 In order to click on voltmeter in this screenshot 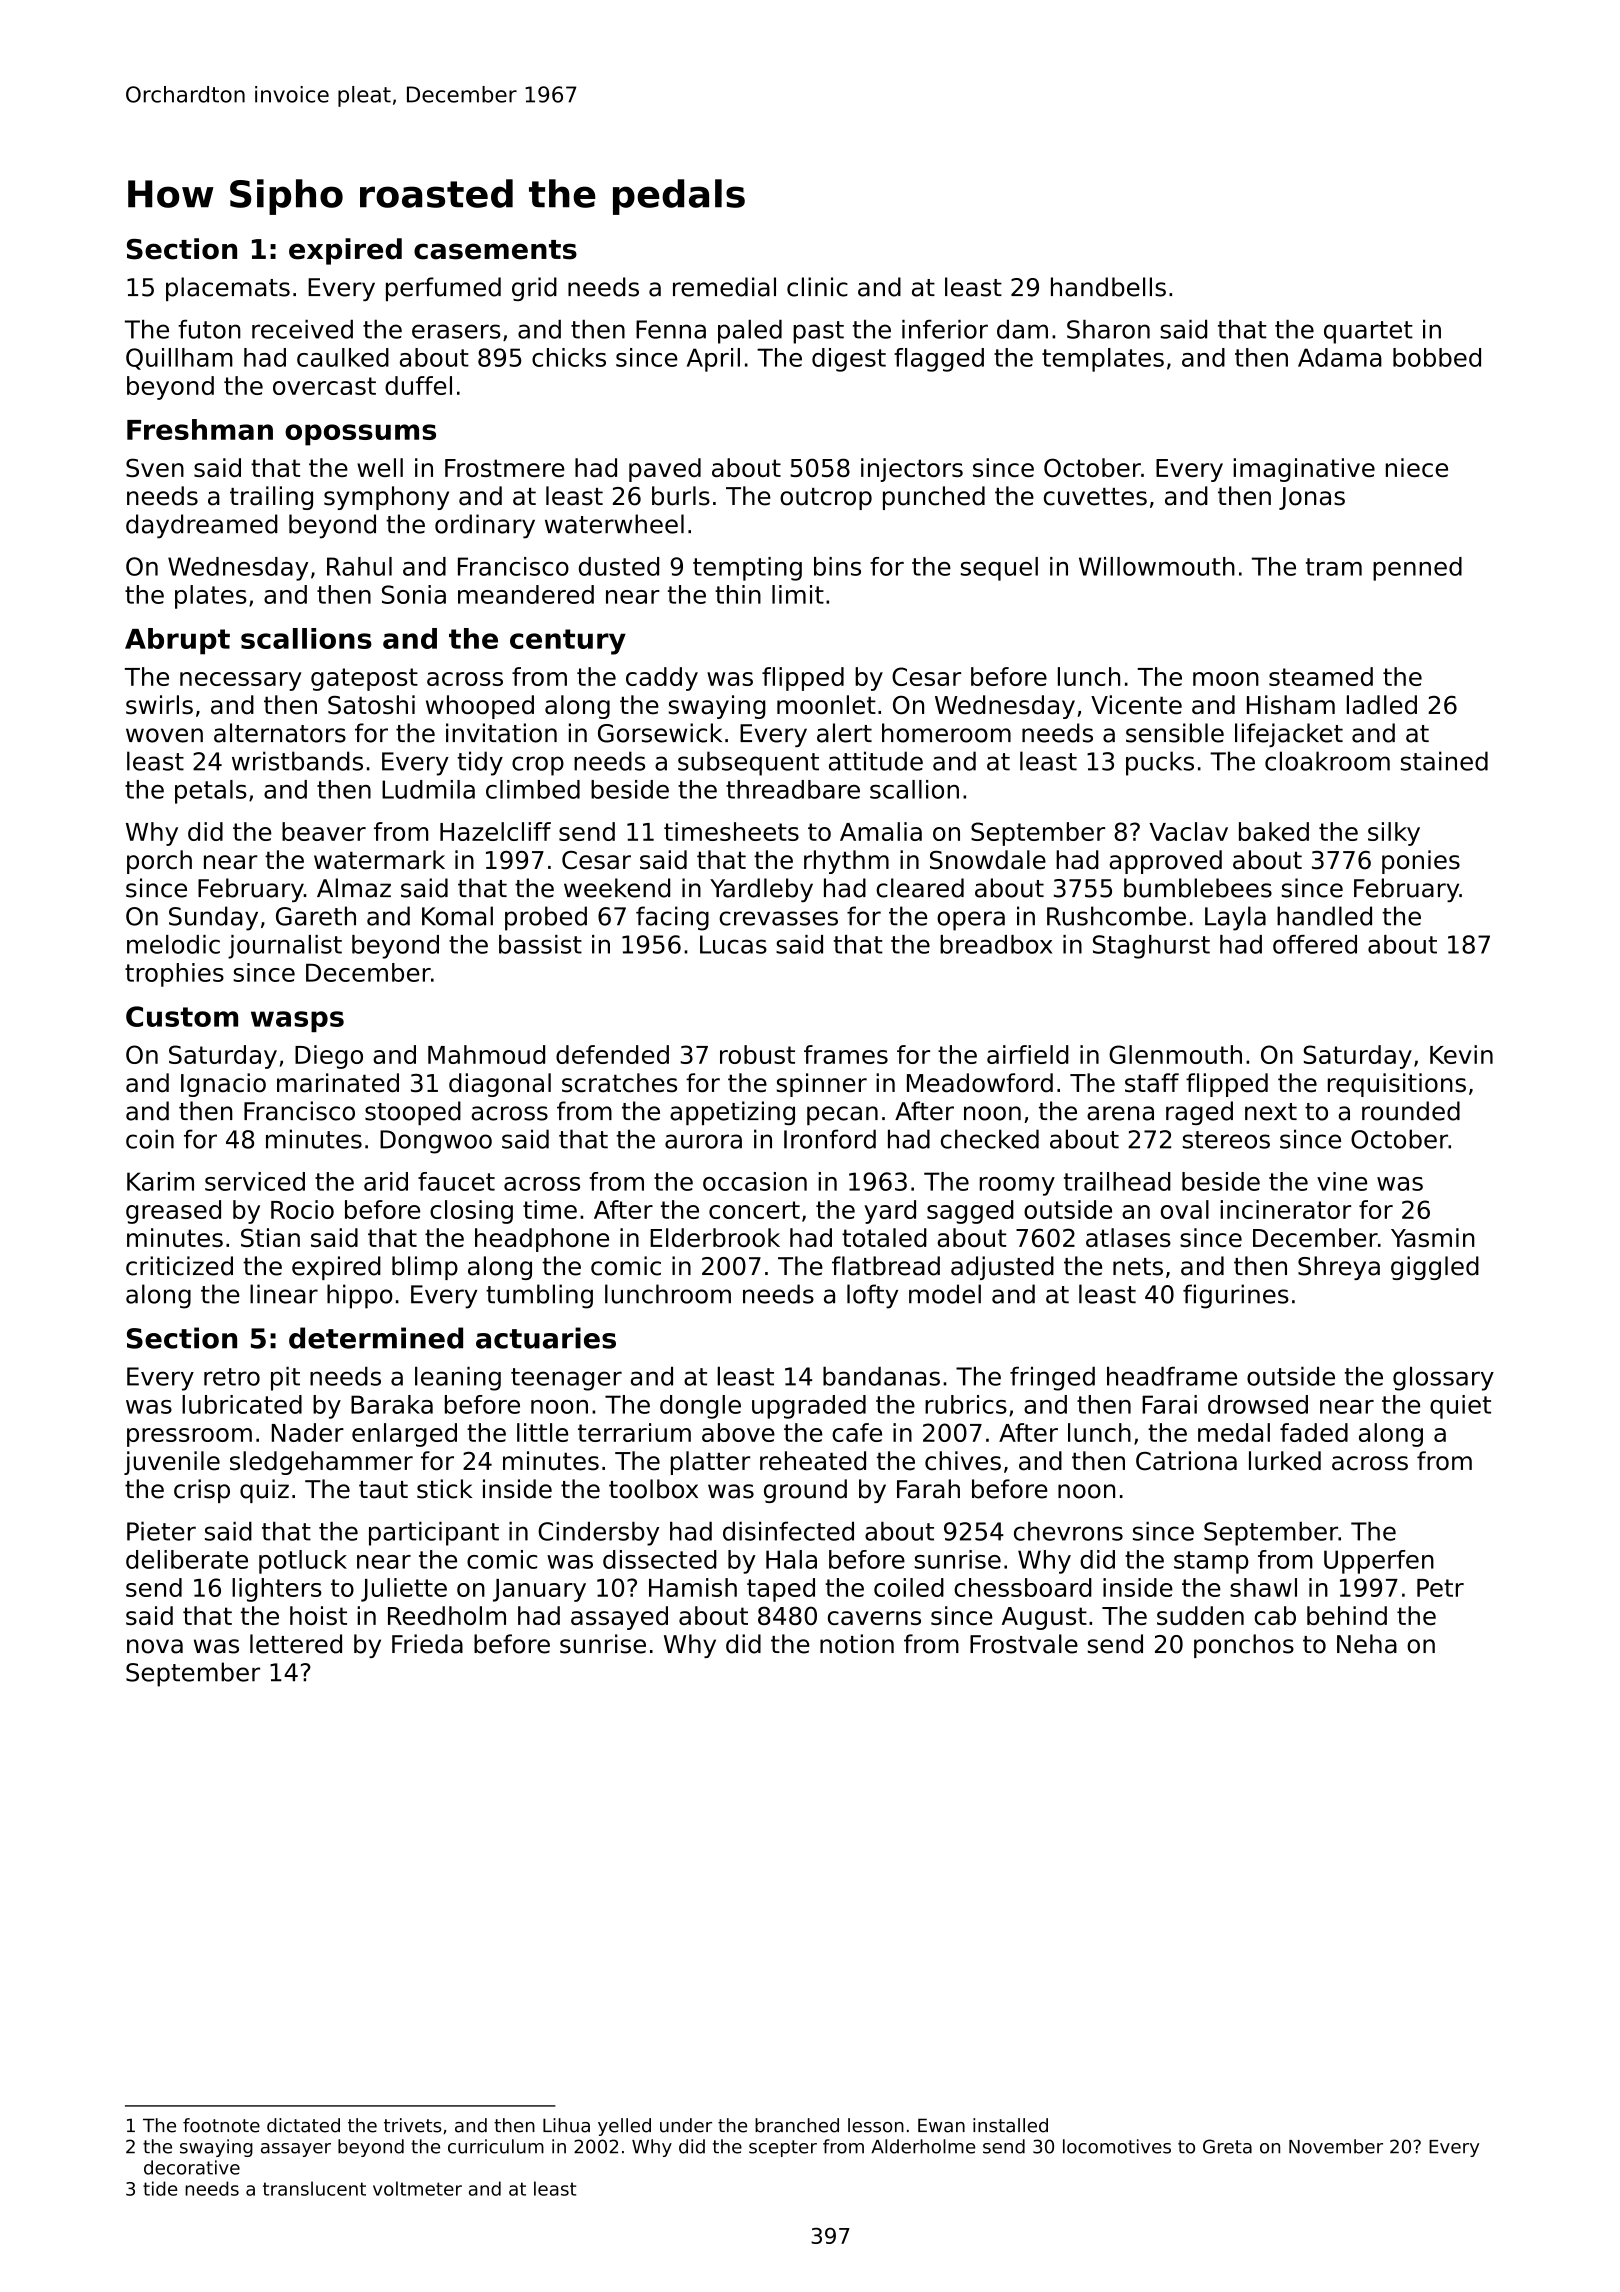, I will do `click(417, 2188)`.
